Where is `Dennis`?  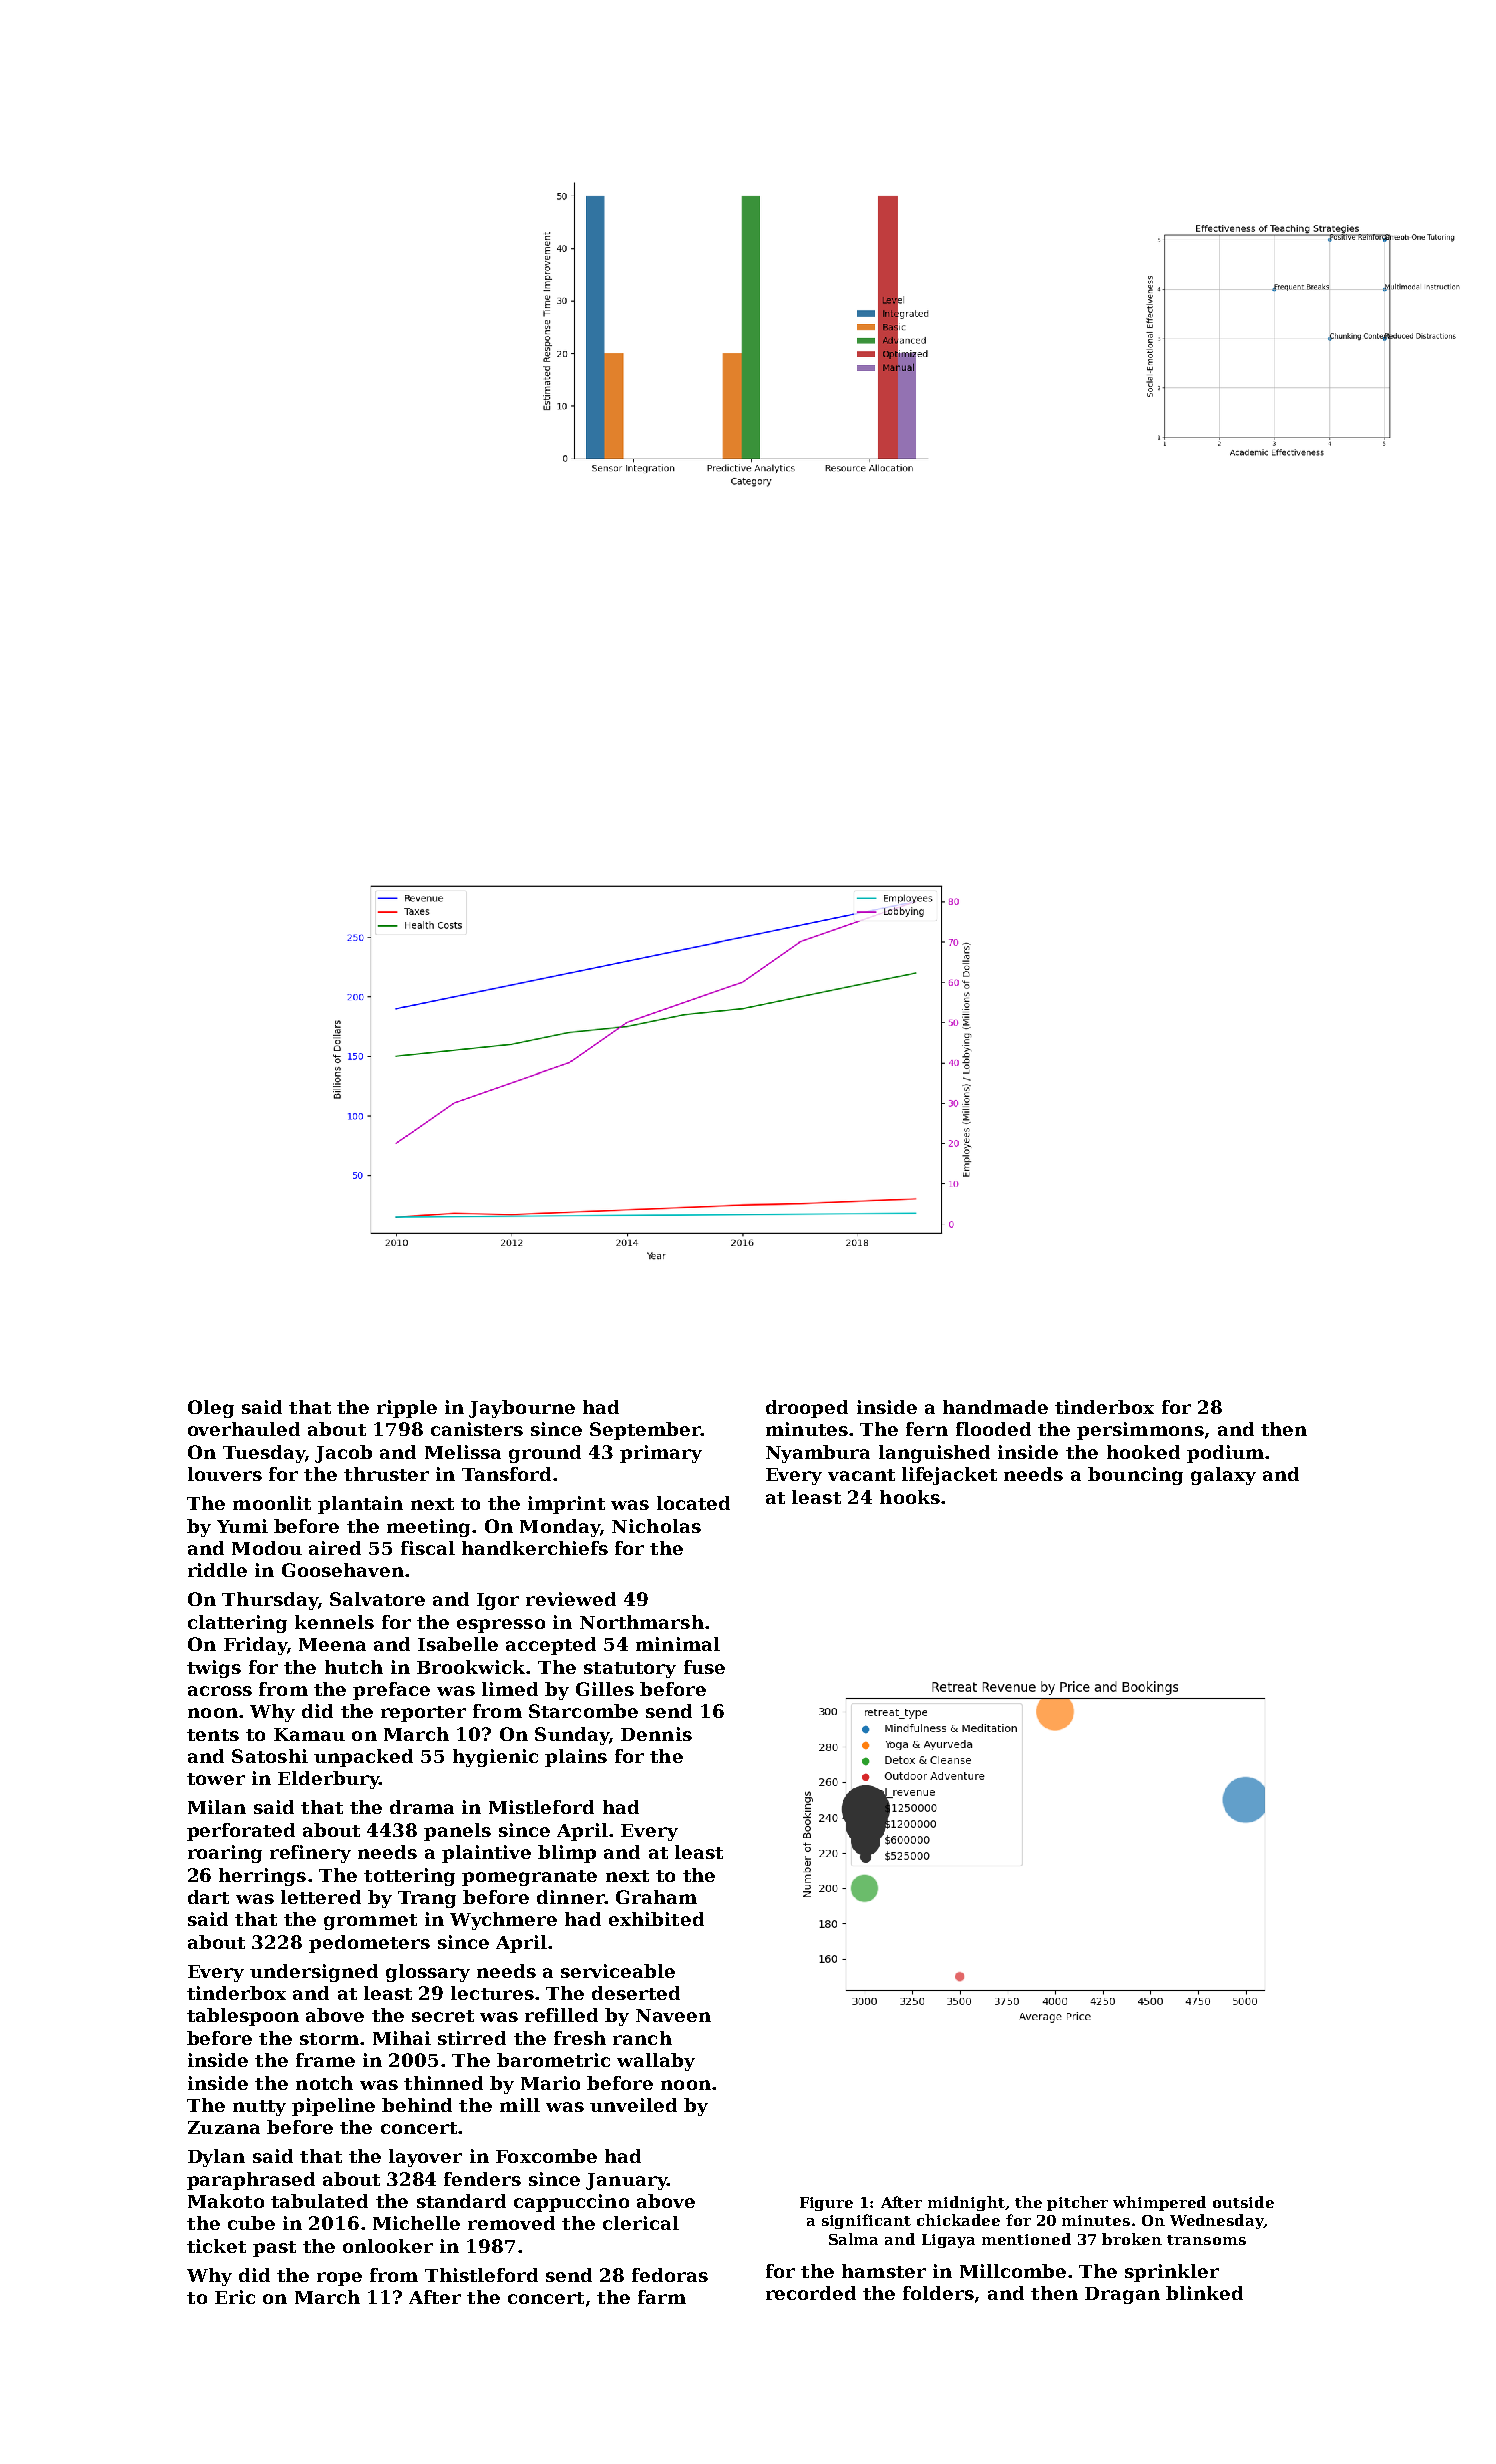 Dennis is located at coordinates (656, 1734).
